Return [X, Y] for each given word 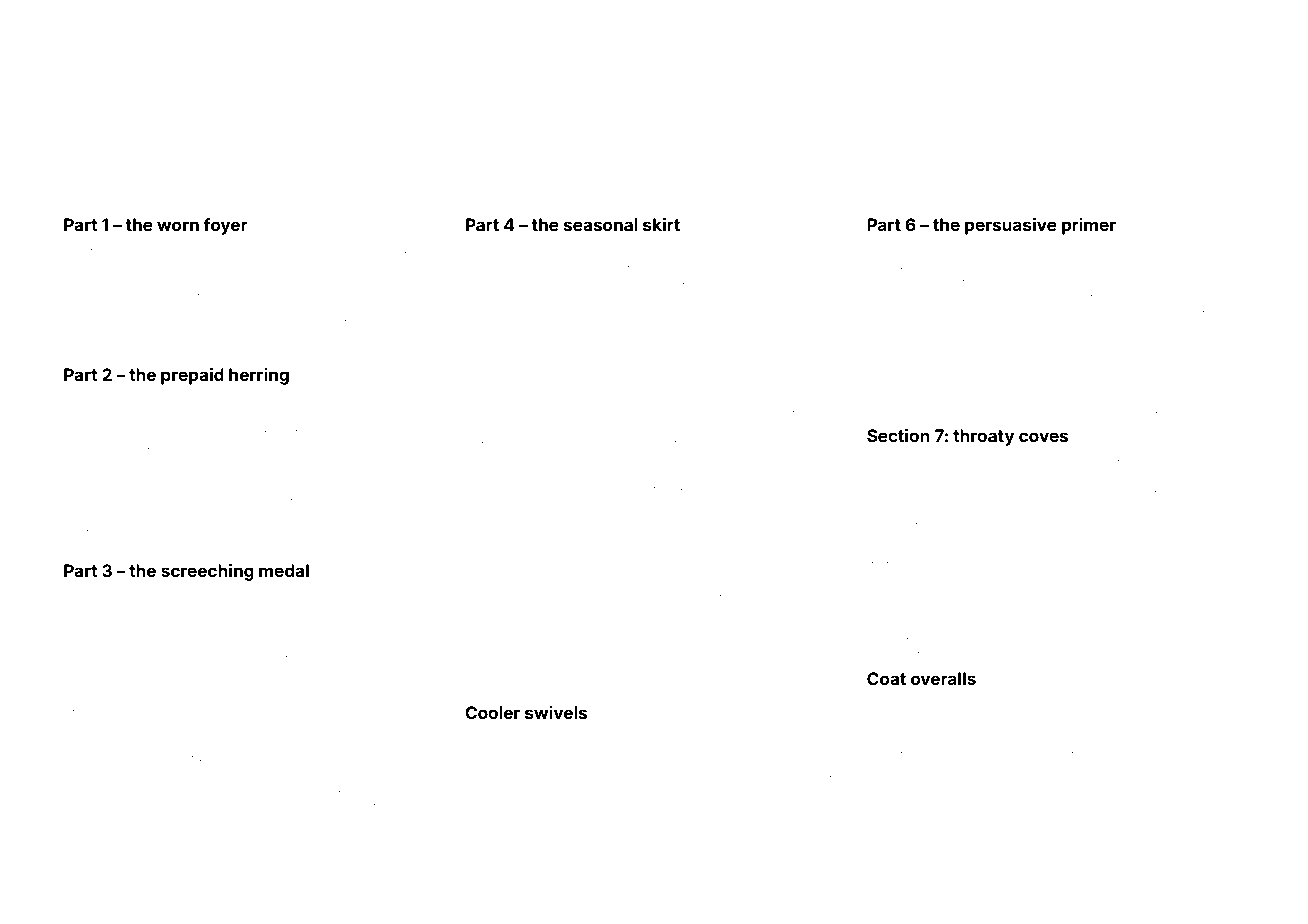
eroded [780, 829]
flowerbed [120, 825]
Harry [1203, 350]
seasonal [601, 224]
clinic [1180, 825]
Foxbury [88, 349]
